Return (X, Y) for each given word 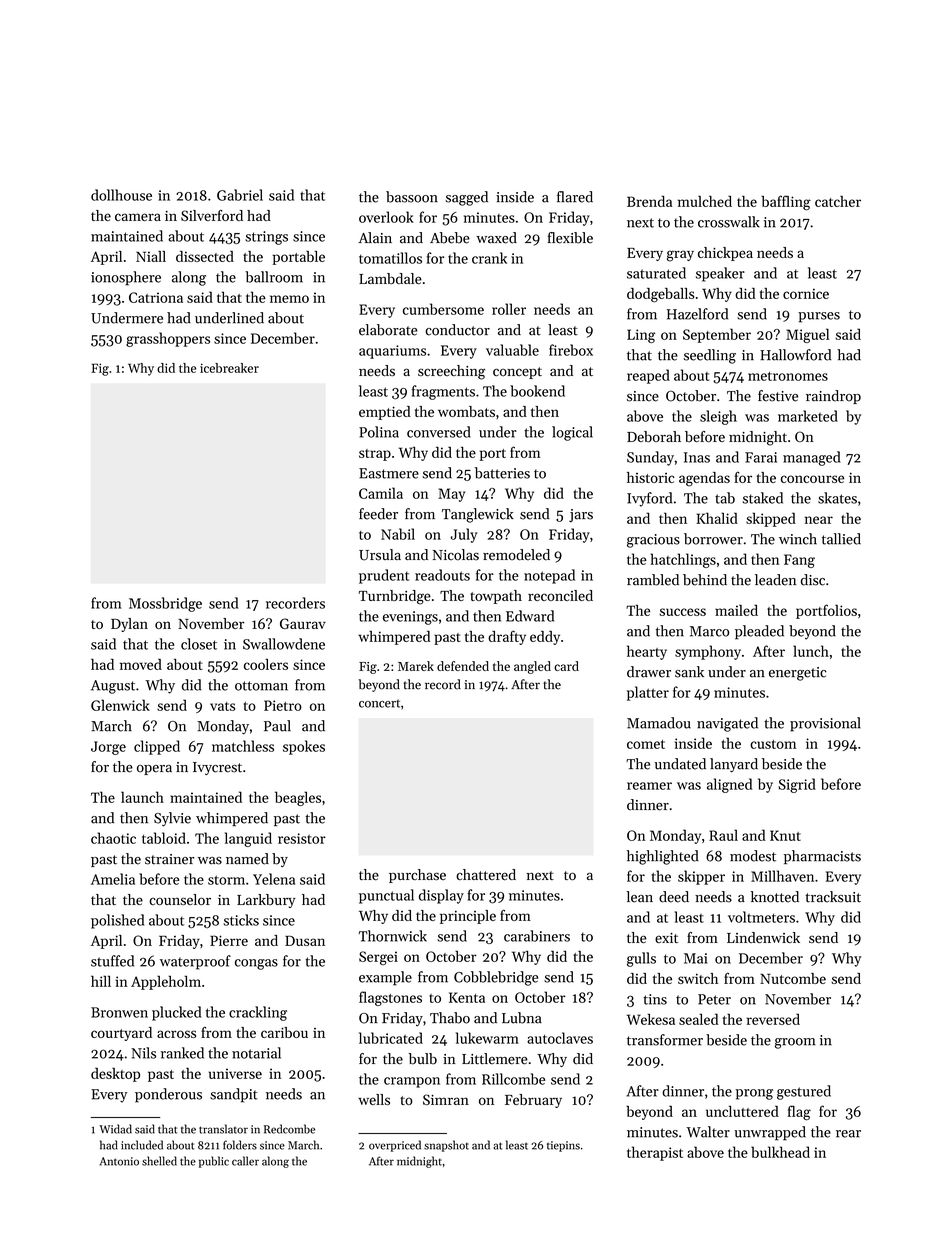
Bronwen (119, 1012)
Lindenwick (763, 937)
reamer (649, 786)
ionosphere (126, 278)
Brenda (649, 201)
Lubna (522, 1018)
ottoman (261, 686)
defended (463, 666)
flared (575, 197)
